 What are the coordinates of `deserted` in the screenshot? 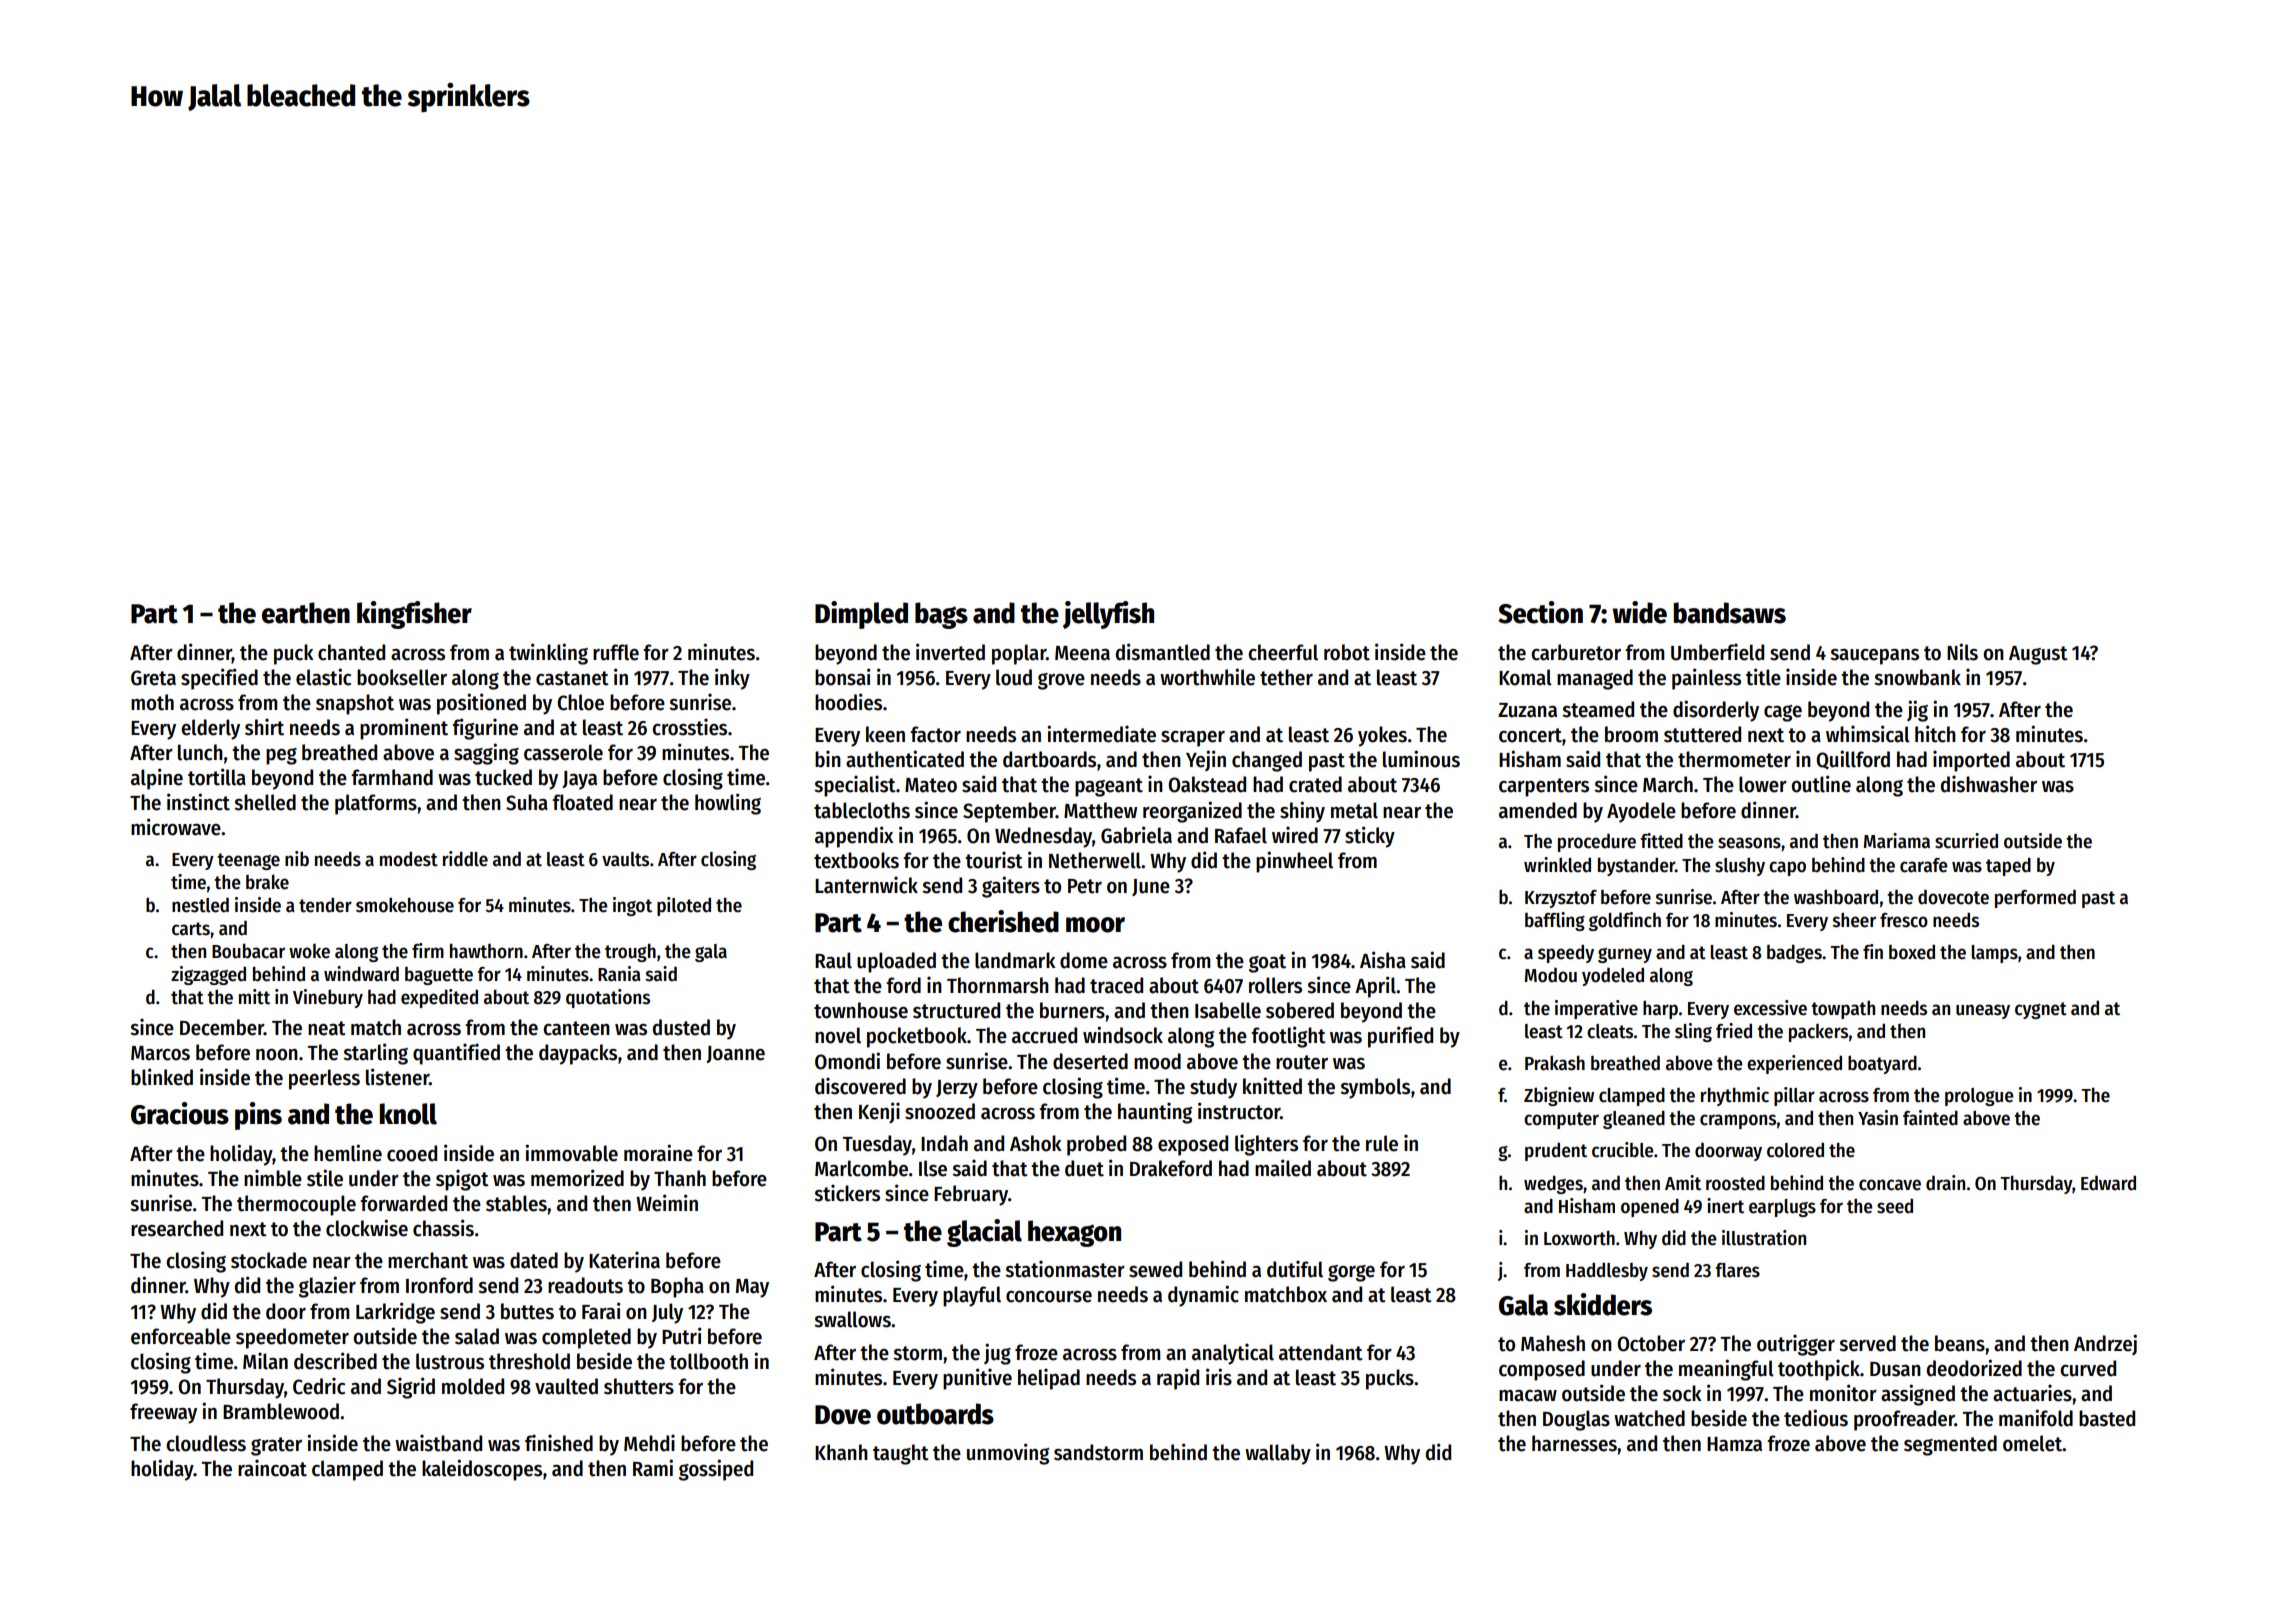 It's located at (1090, 1061).
